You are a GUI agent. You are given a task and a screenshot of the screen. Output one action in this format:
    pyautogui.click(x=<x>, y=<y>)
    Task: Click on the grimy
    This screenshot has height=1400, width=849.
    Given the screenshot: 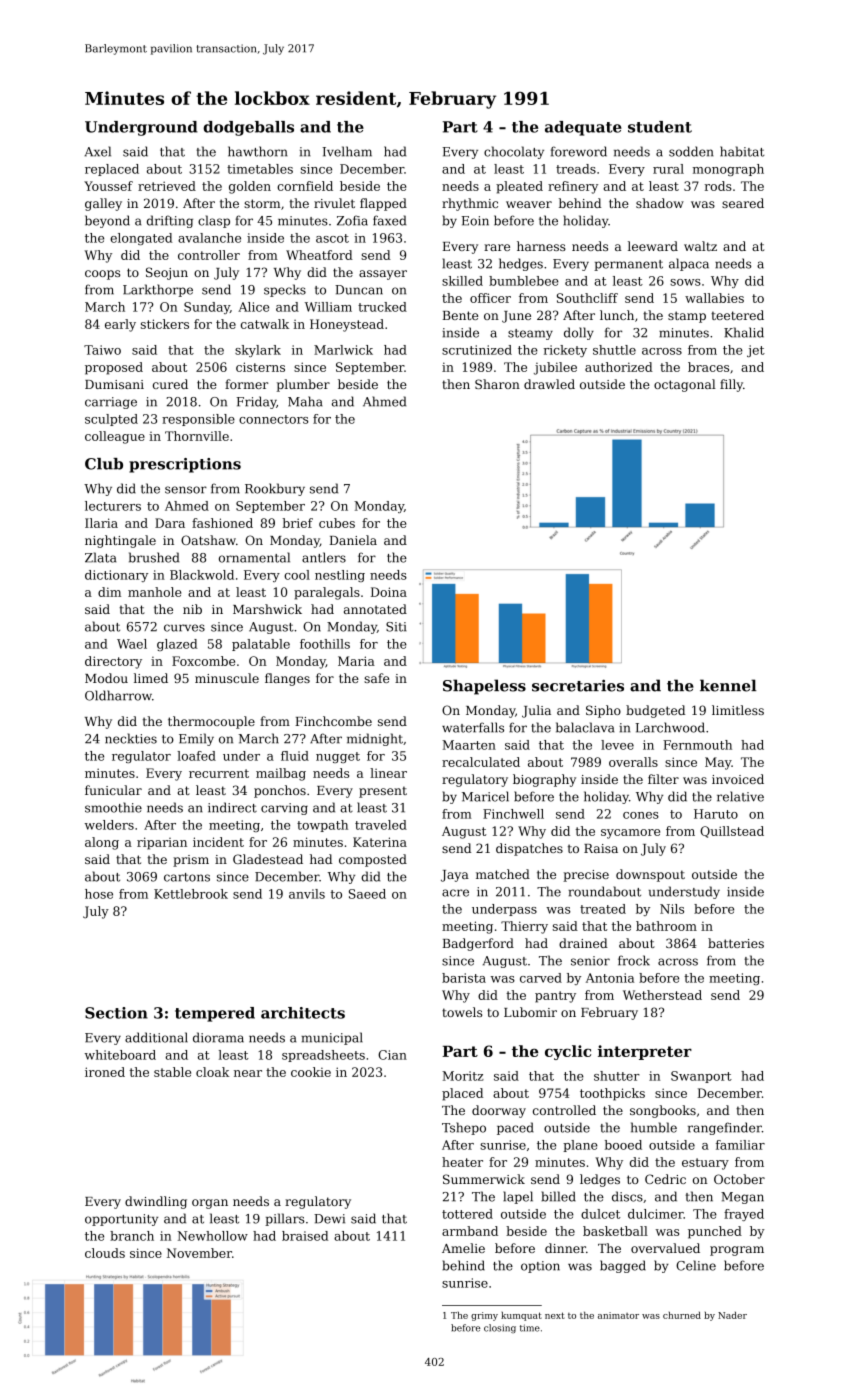 What is the action you would take?
    pyautogui.click(x=484, y=1316)
